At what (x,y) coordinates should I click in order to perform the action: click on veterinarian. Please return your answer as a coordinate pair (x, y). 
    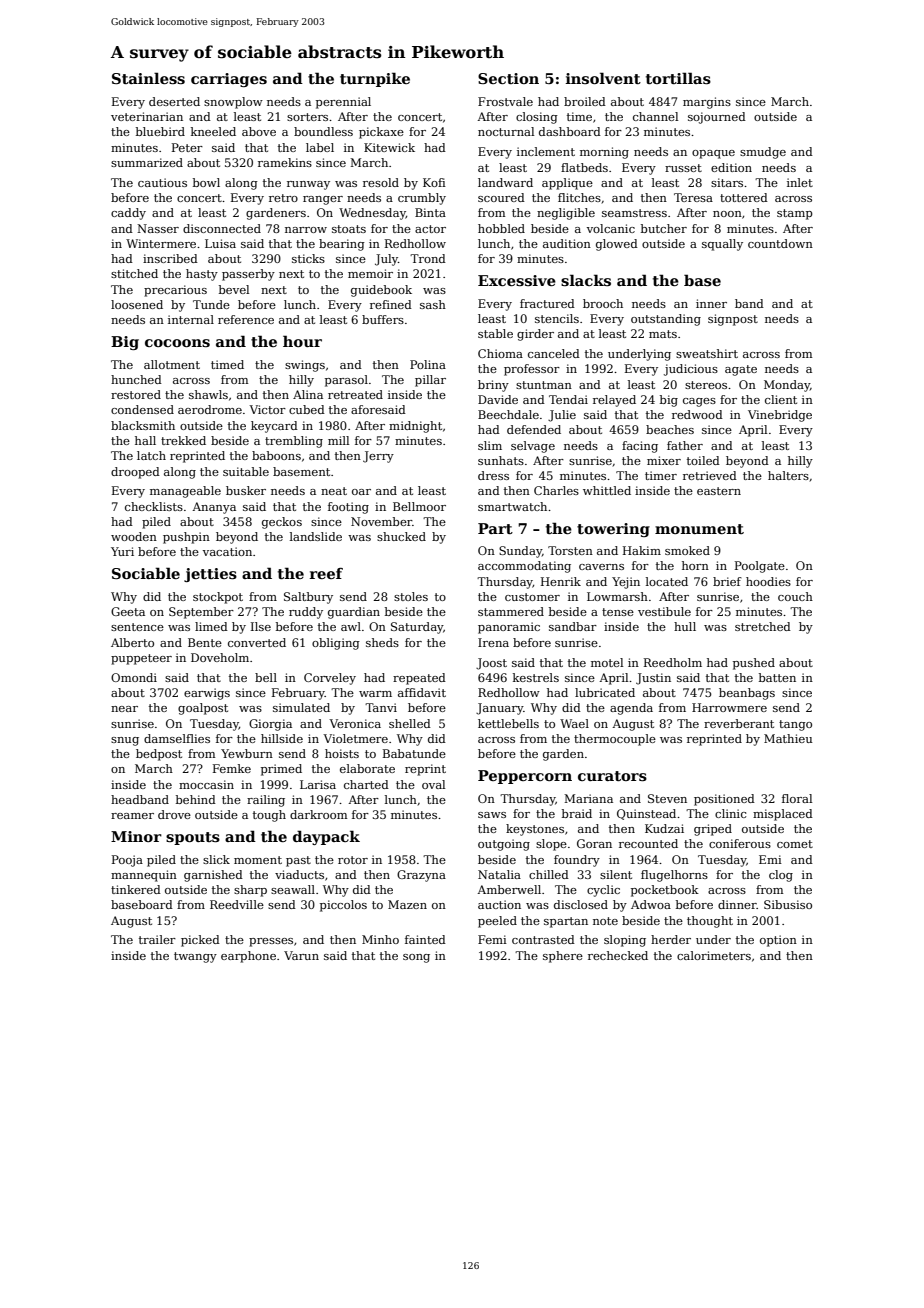
    Looking at the image, I should click on (147, 116).
